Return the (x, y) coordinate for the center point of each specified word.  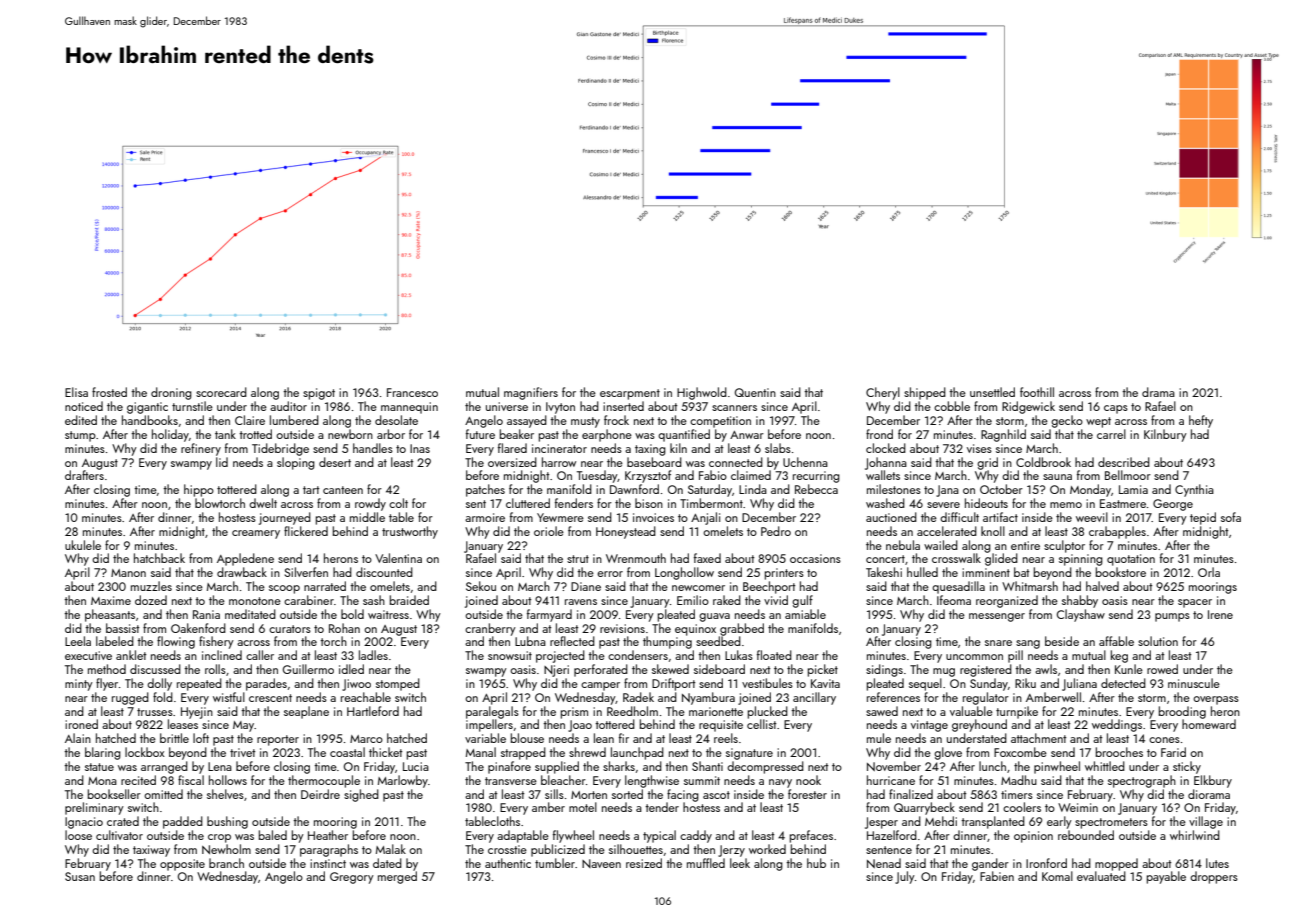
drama (1158, 392)
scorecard (221, 392)
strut (578, 559)
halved (1102, 586)
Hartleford (373, 711)
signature (749, 754)
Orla (1209, 572)
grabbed (742, 629)
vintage (929, 726)
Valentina (398, 558)
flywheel (573, 836)
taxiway (151, 851)
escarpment (630, 394)
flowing (176, 642)
